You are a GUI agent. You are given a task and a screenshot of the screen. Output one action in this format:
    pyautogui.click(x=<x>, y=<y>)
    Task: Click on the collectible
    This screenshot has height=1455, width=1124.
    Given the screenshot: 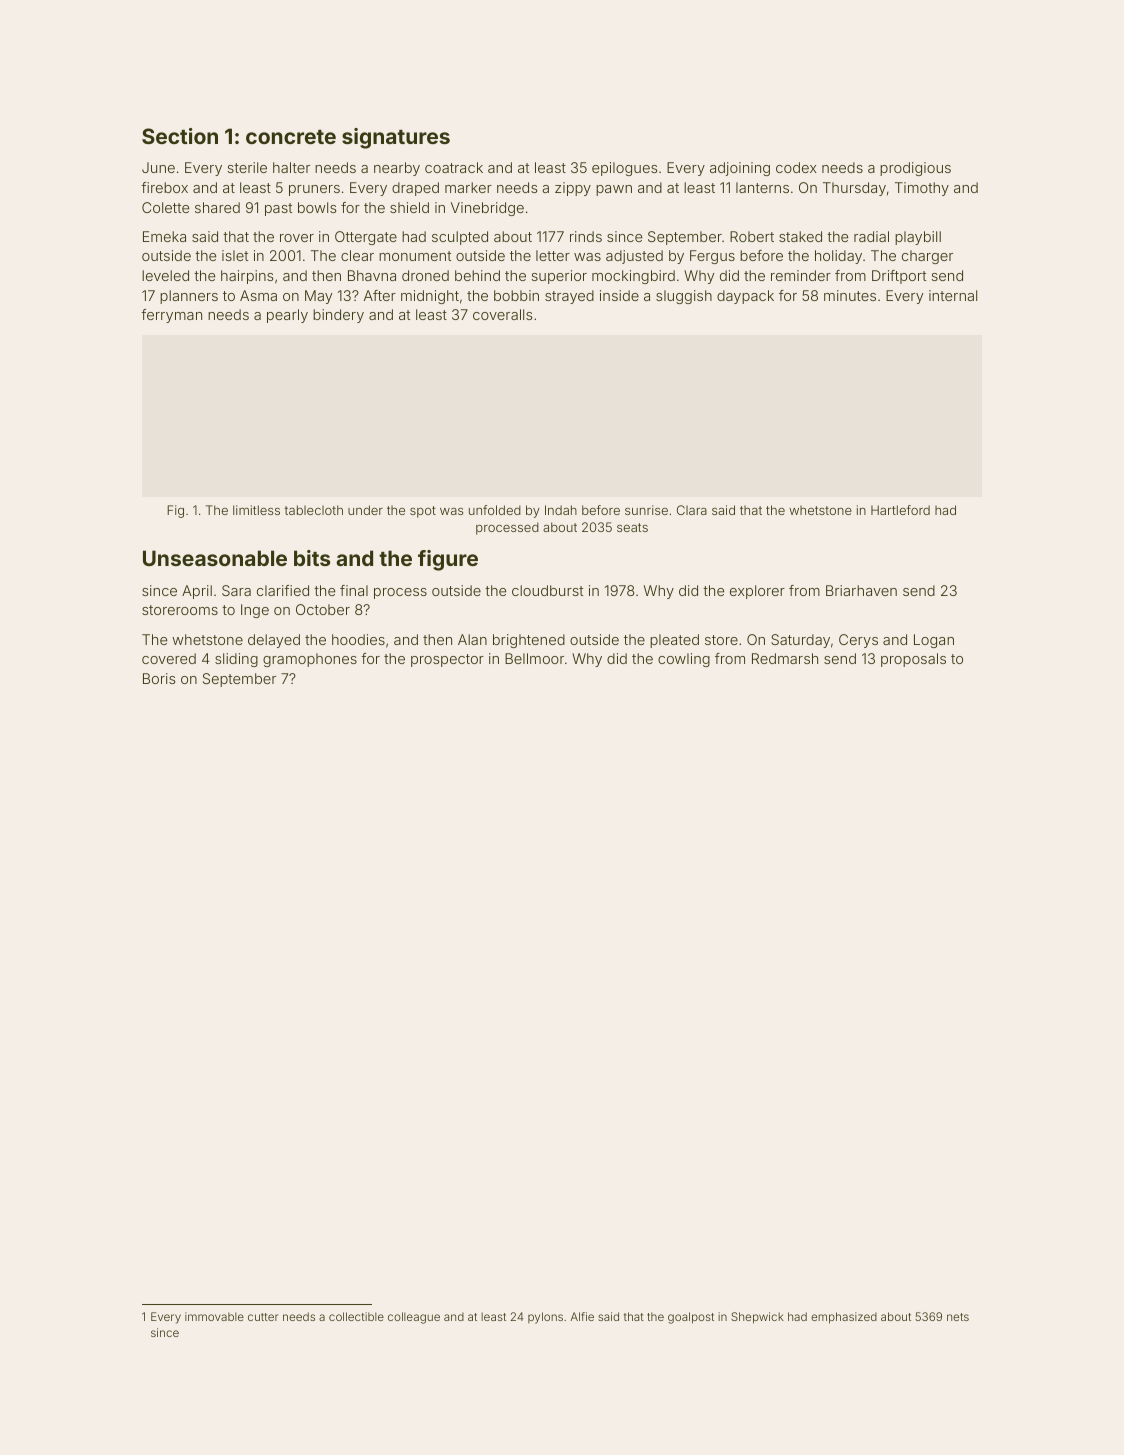 What is the action you would take?
    pyautogui.click(x=356, y=1316)
